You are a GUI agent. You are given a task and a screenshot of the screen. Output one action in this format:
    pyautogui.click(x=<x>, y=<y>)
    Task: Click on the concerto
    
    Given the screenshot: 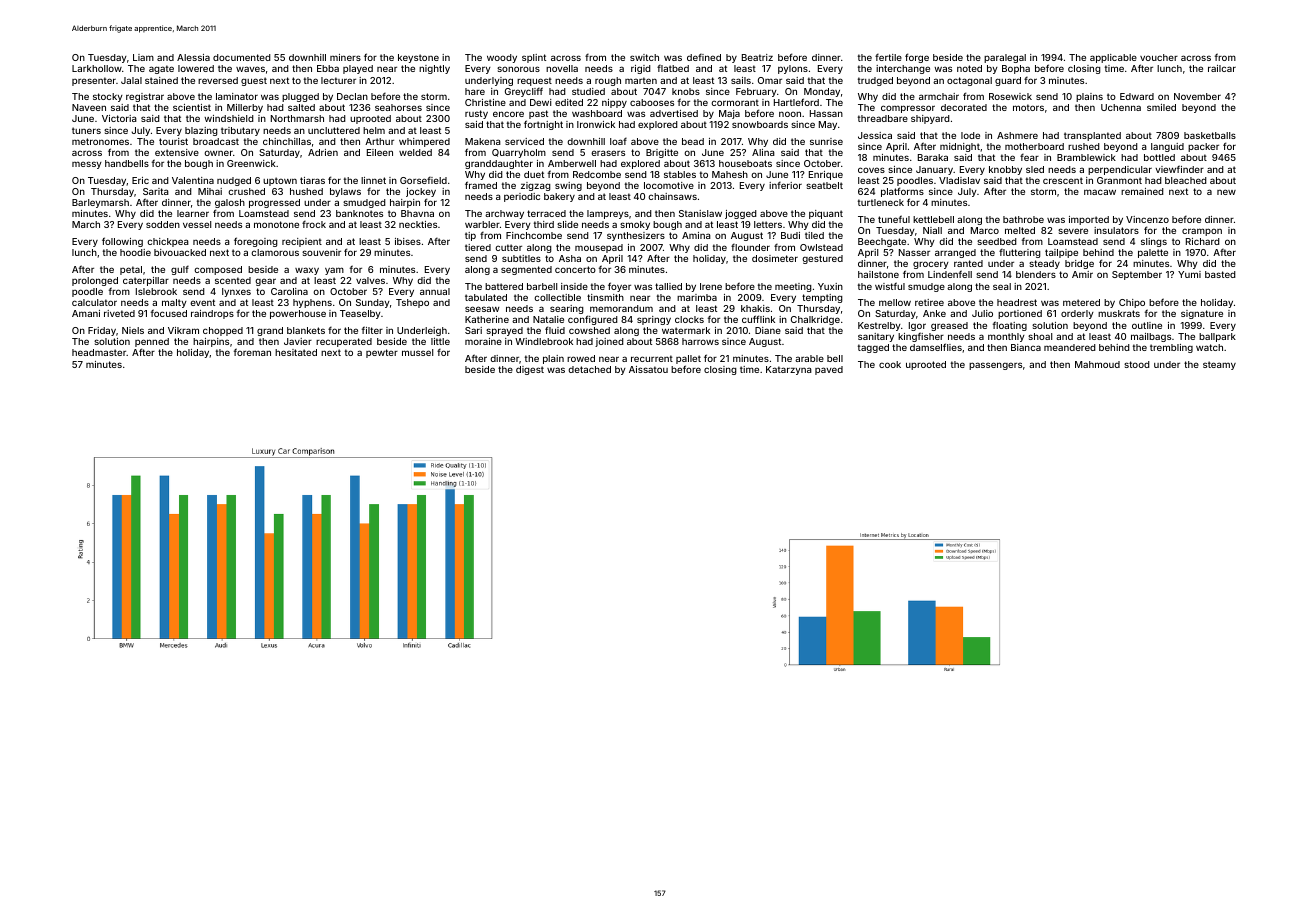 What is the action you would take?
    pyautogui.click(x=575, y=269)
